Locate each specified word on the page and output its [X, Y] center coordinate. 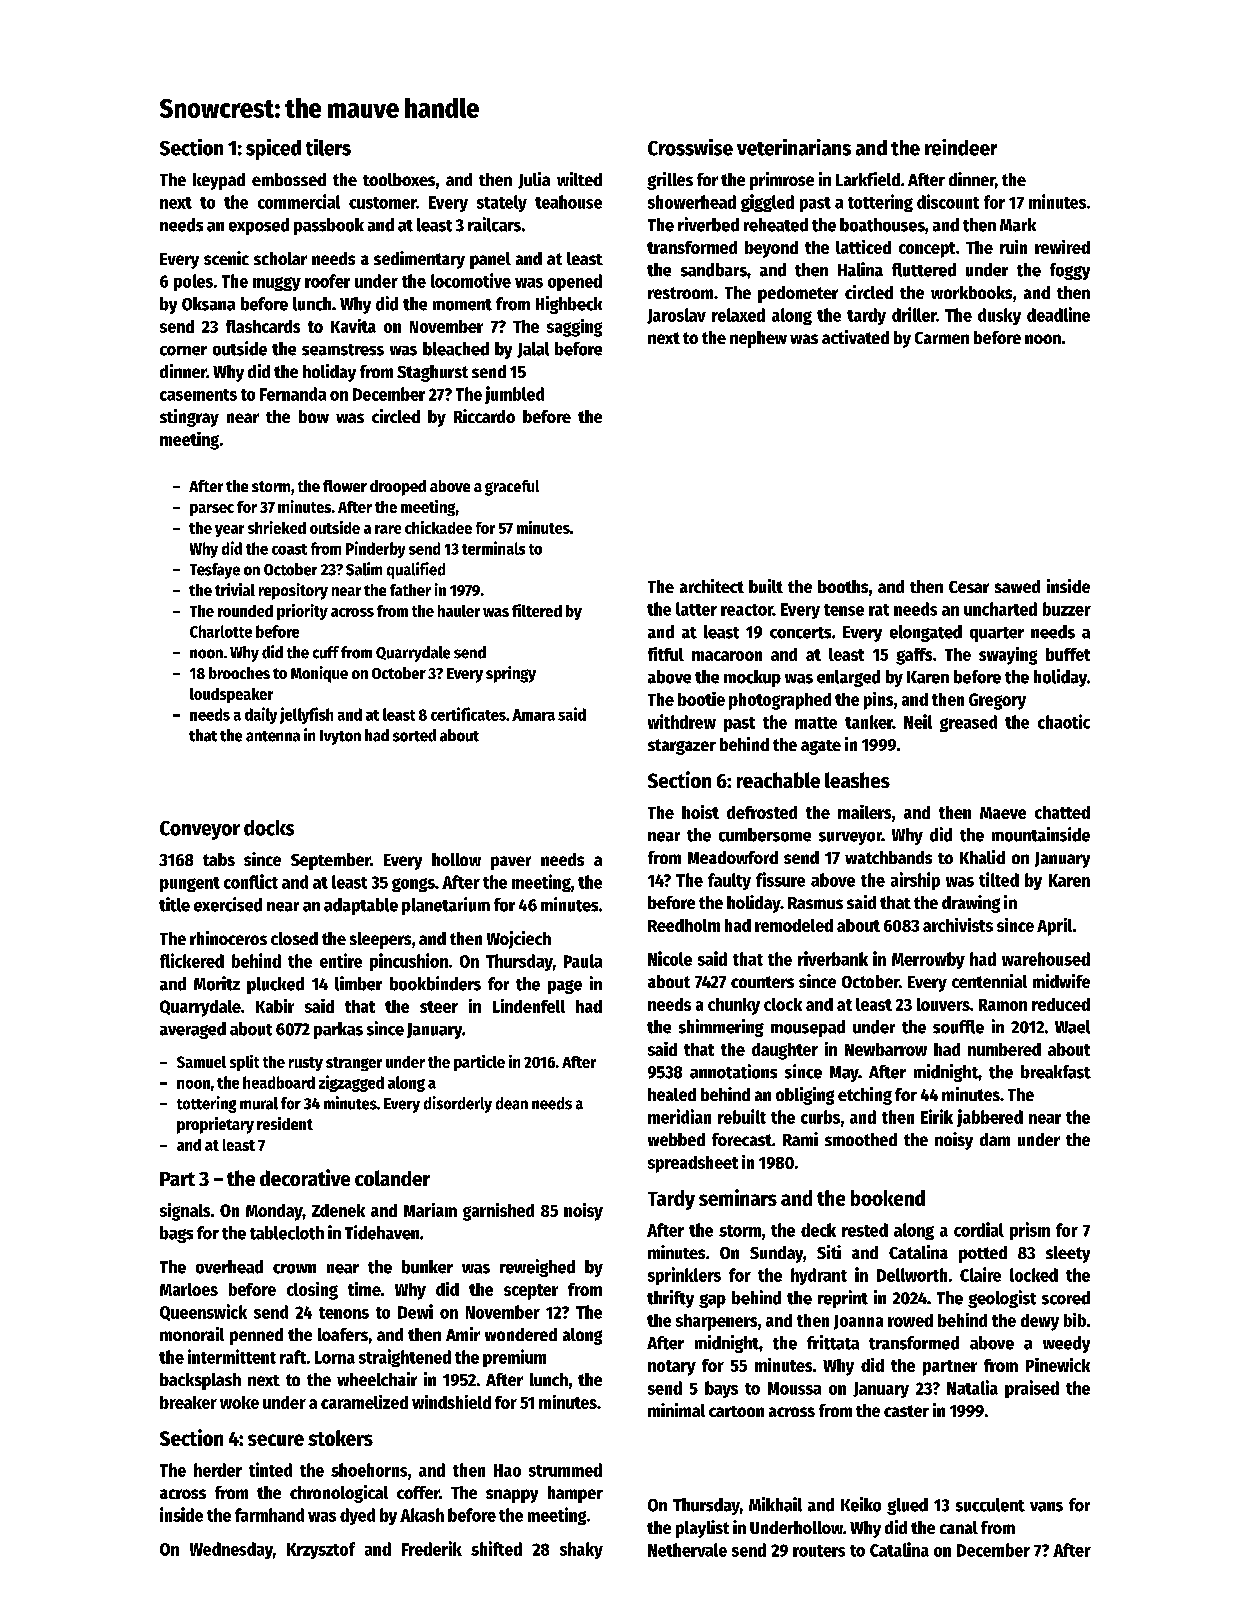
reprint [843, 1299]
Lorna [335, 1357]
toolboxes [399, 179]
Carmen [942, 338]
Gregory [997, 701]
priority [302, 612]
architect [712, 586]
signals [185, 1212]
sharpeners [716, 1322]
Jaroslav [676, 316]
